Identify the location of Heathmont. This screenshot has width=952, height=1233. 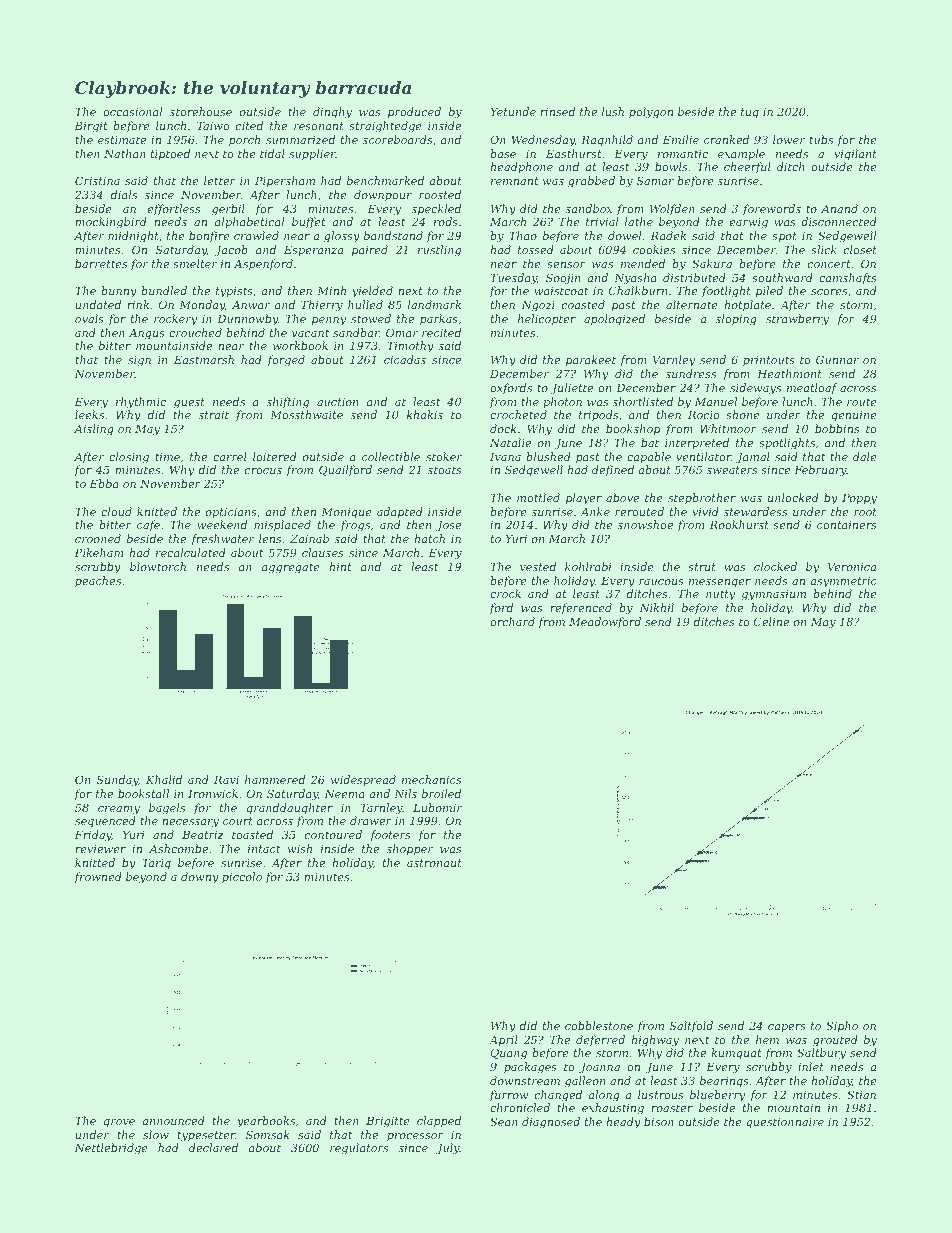
(789, 373).
